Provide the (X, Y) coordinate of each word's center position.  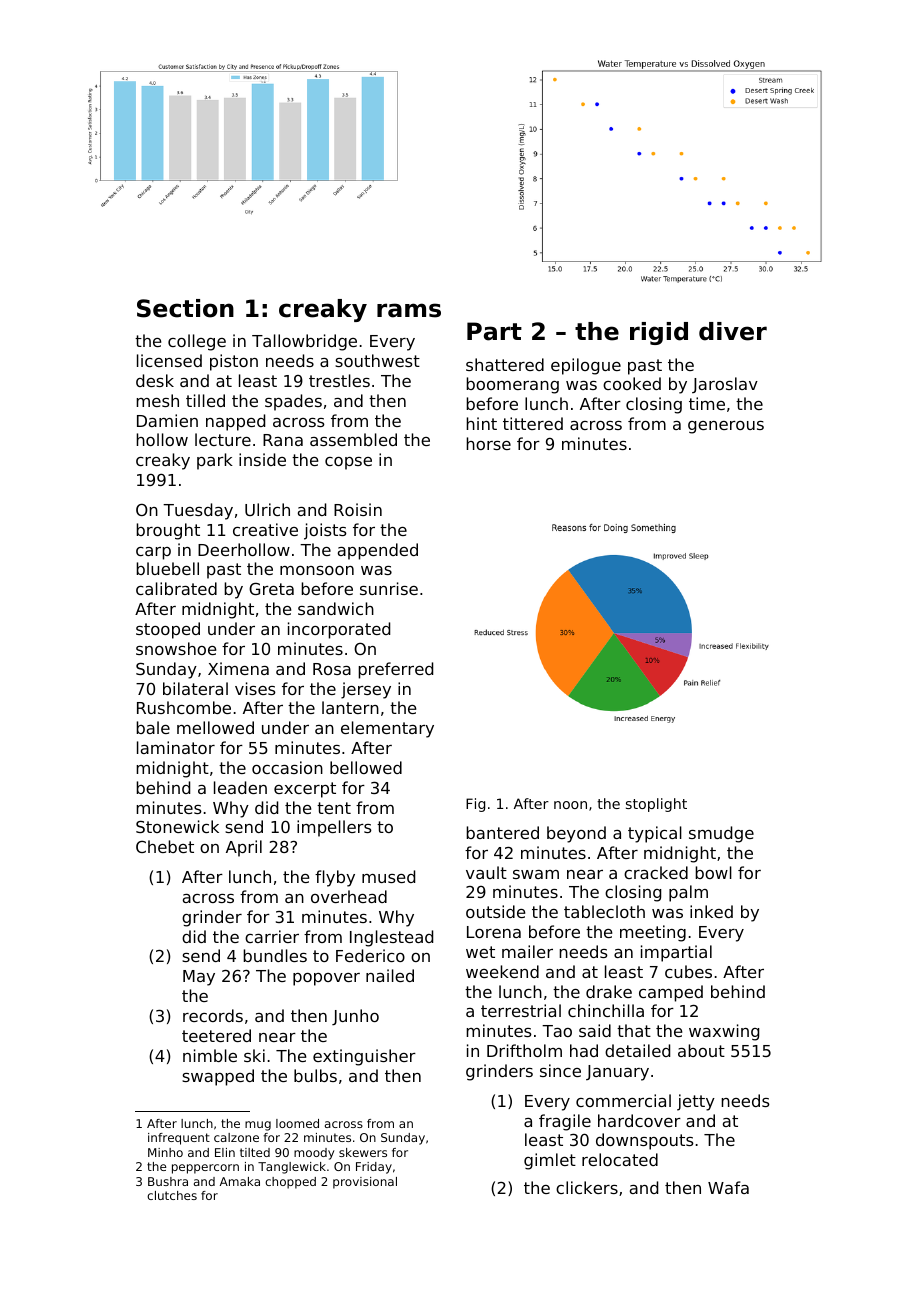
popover (326, 979)
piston (234, 362)
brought (168, 531)
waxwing (724, 1032)
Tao (557, 1031)
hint (481, 423)
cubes (688, 971)
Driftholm (524, 1050)
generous (726, 427)
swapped (218, 1077)
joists (325, 531)
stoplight (656, 805)
